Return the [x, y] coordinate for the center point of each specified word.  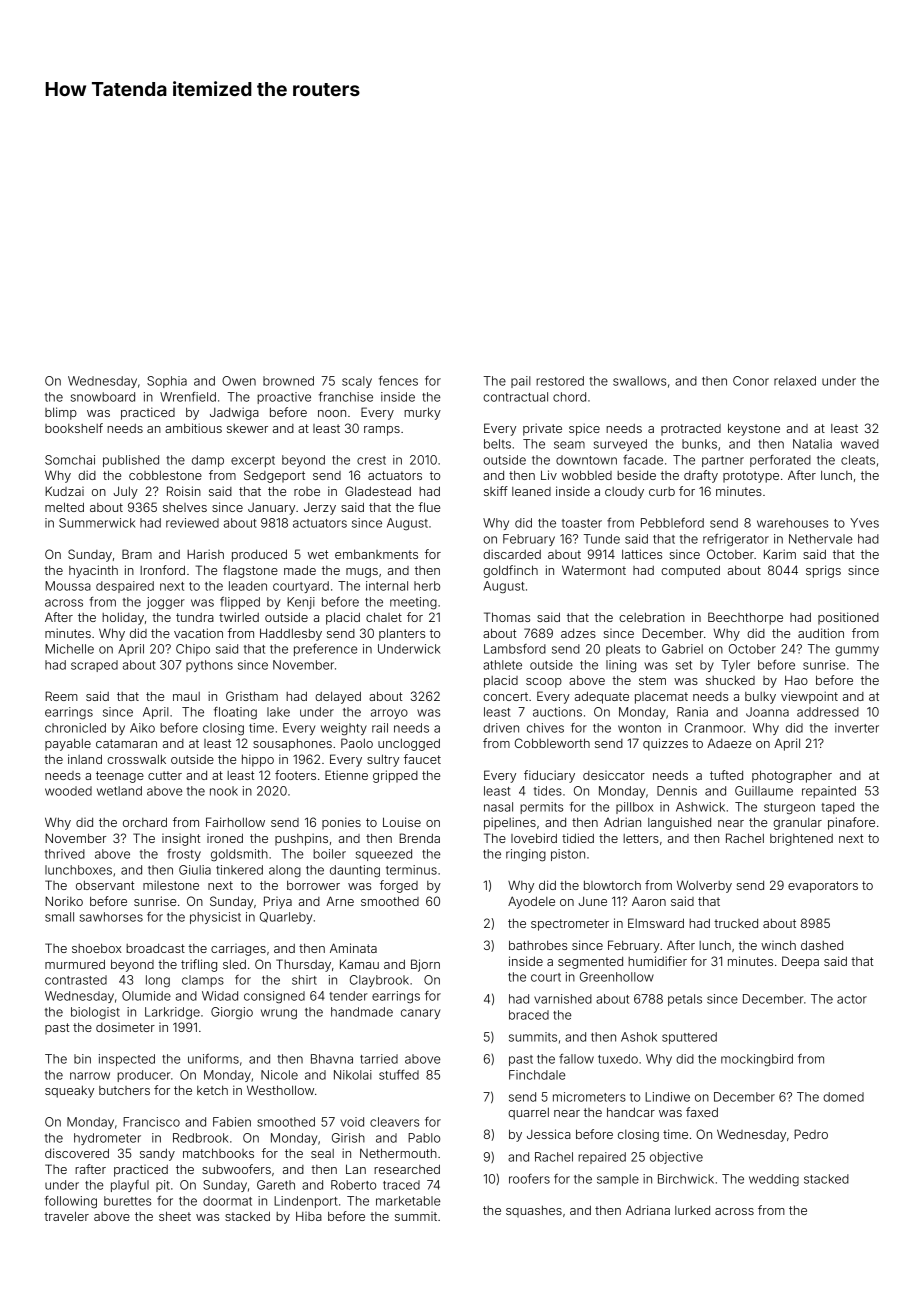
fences [398, 381]
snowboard [103, 397]
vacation [198, 633]
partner [723, 461]
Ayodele [531, 902]
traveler [66, 1216]
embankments [376, 554]
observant [105, 885]
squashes [534, 1211]
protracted [691, 430]
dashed [822, 945]
